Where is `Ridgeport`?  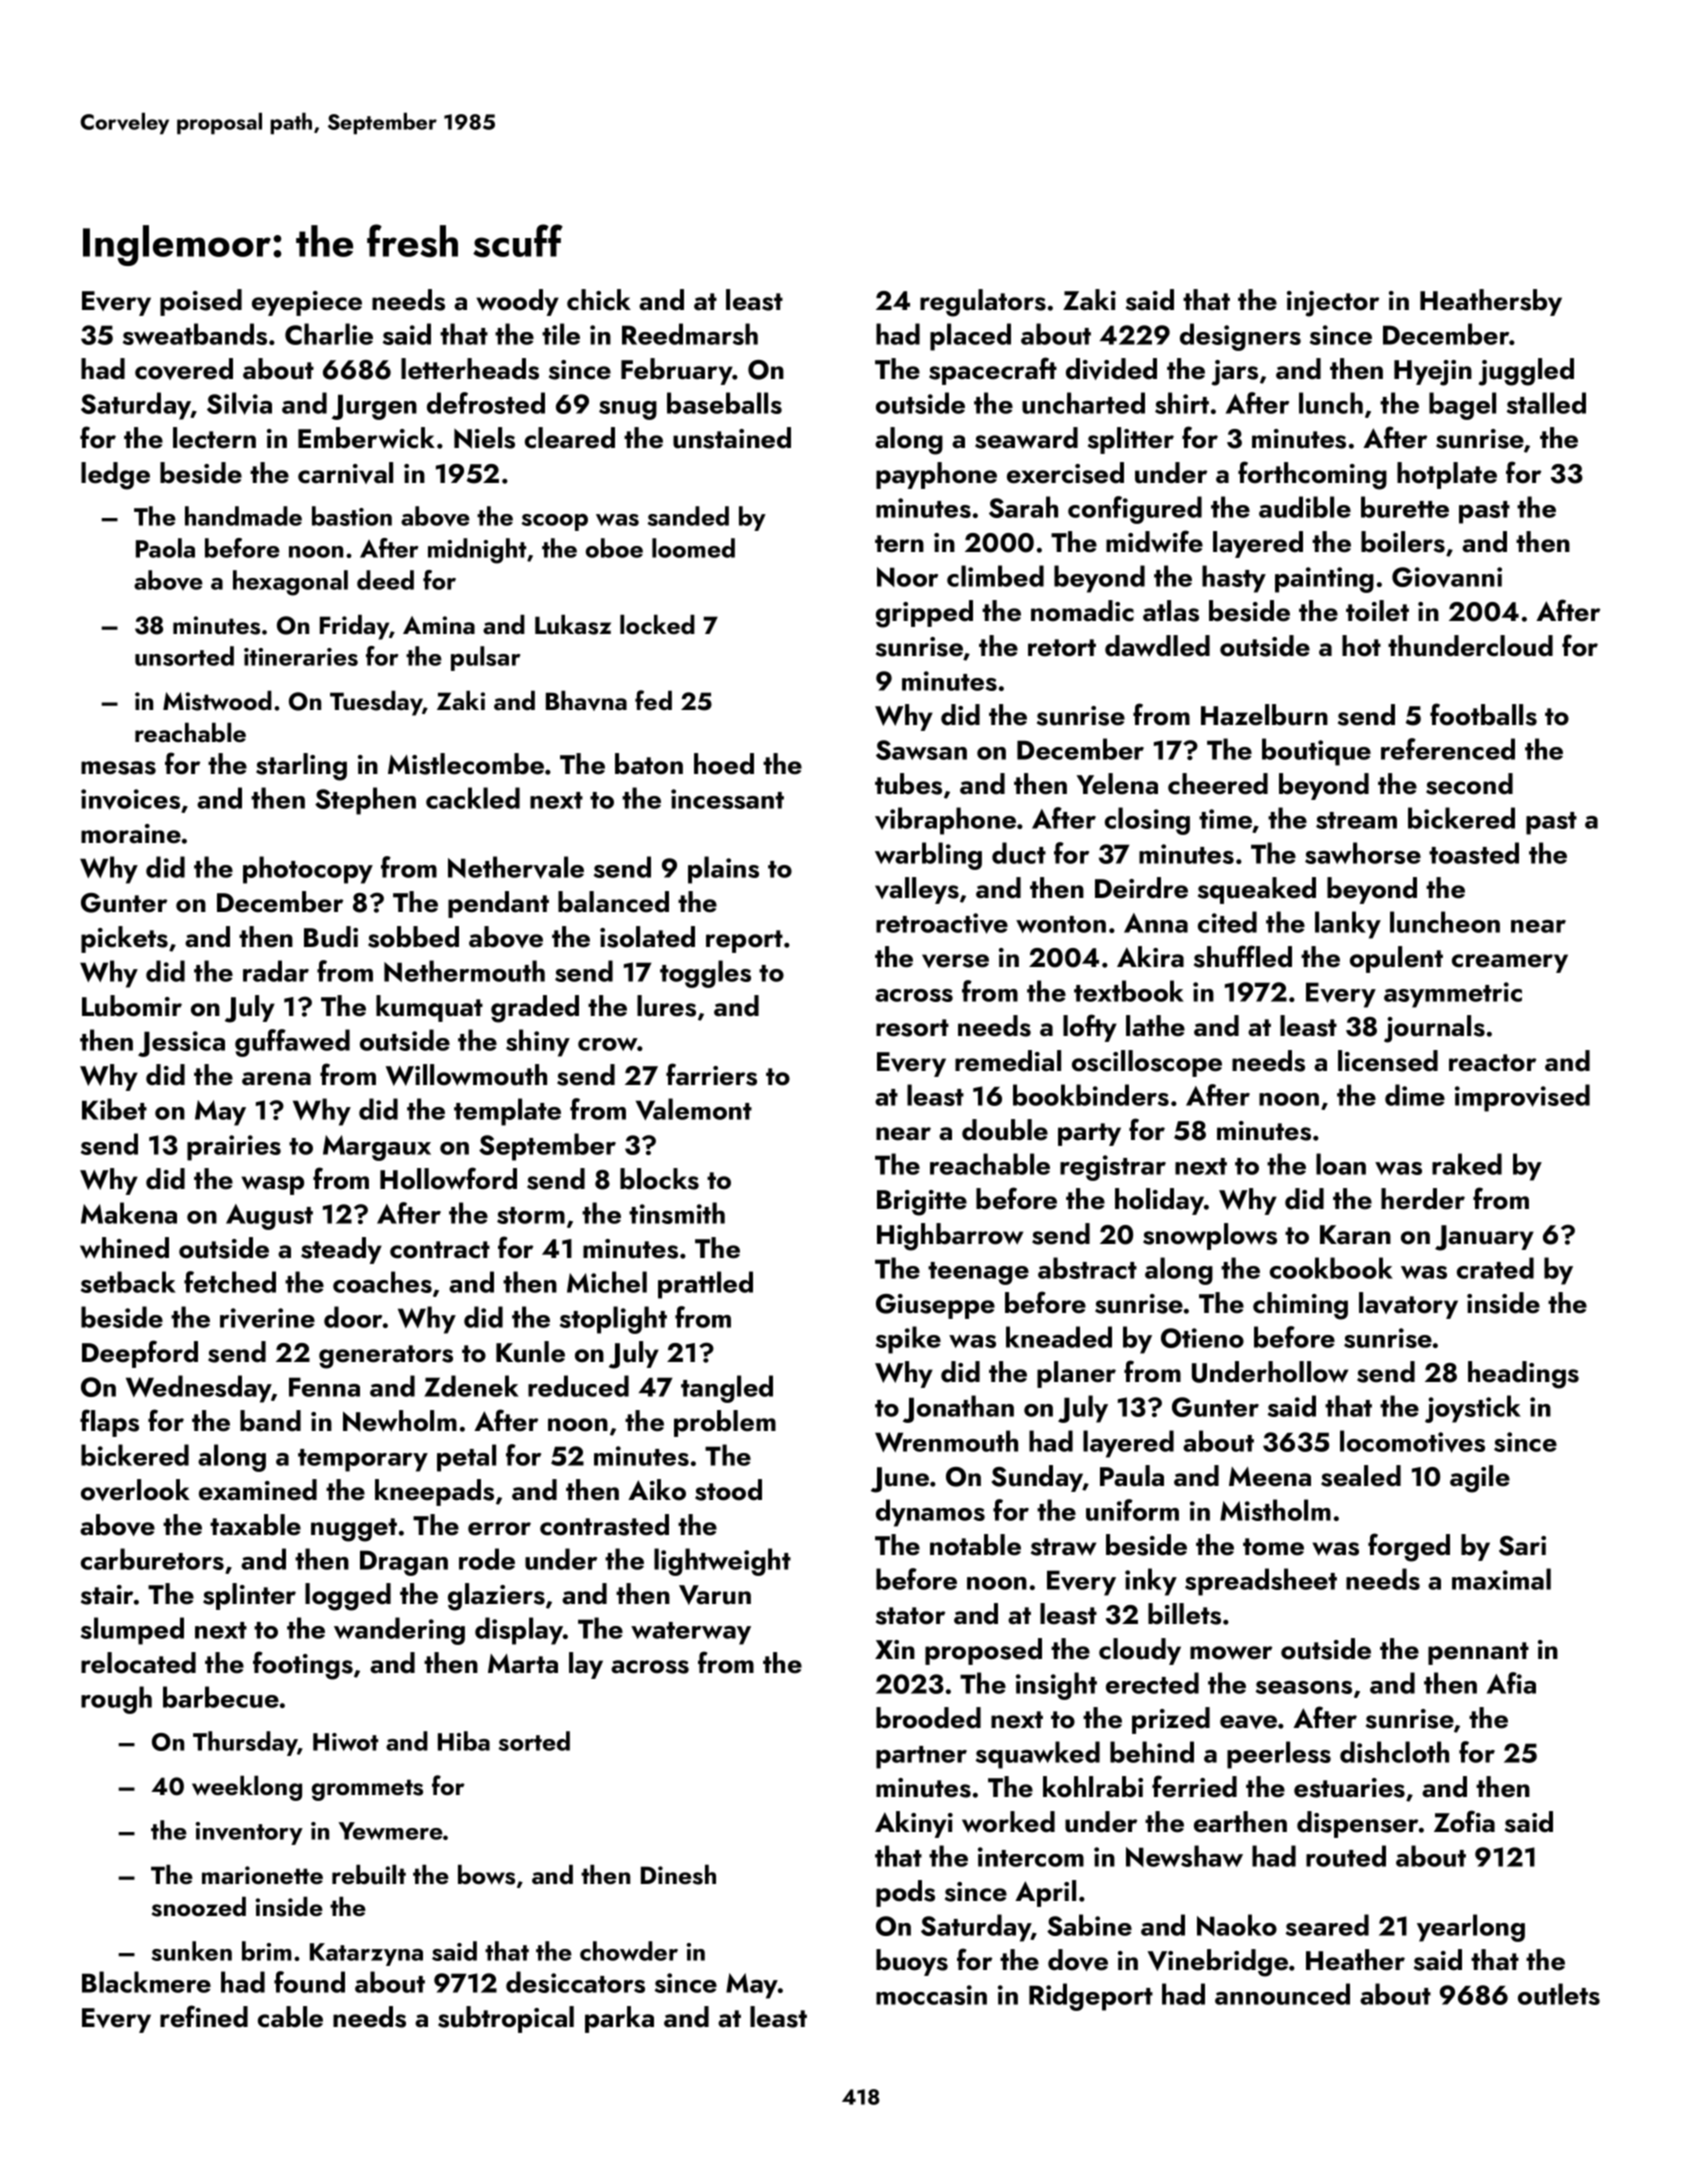
Ridgeport is located at coordinates (1091, 1997).
